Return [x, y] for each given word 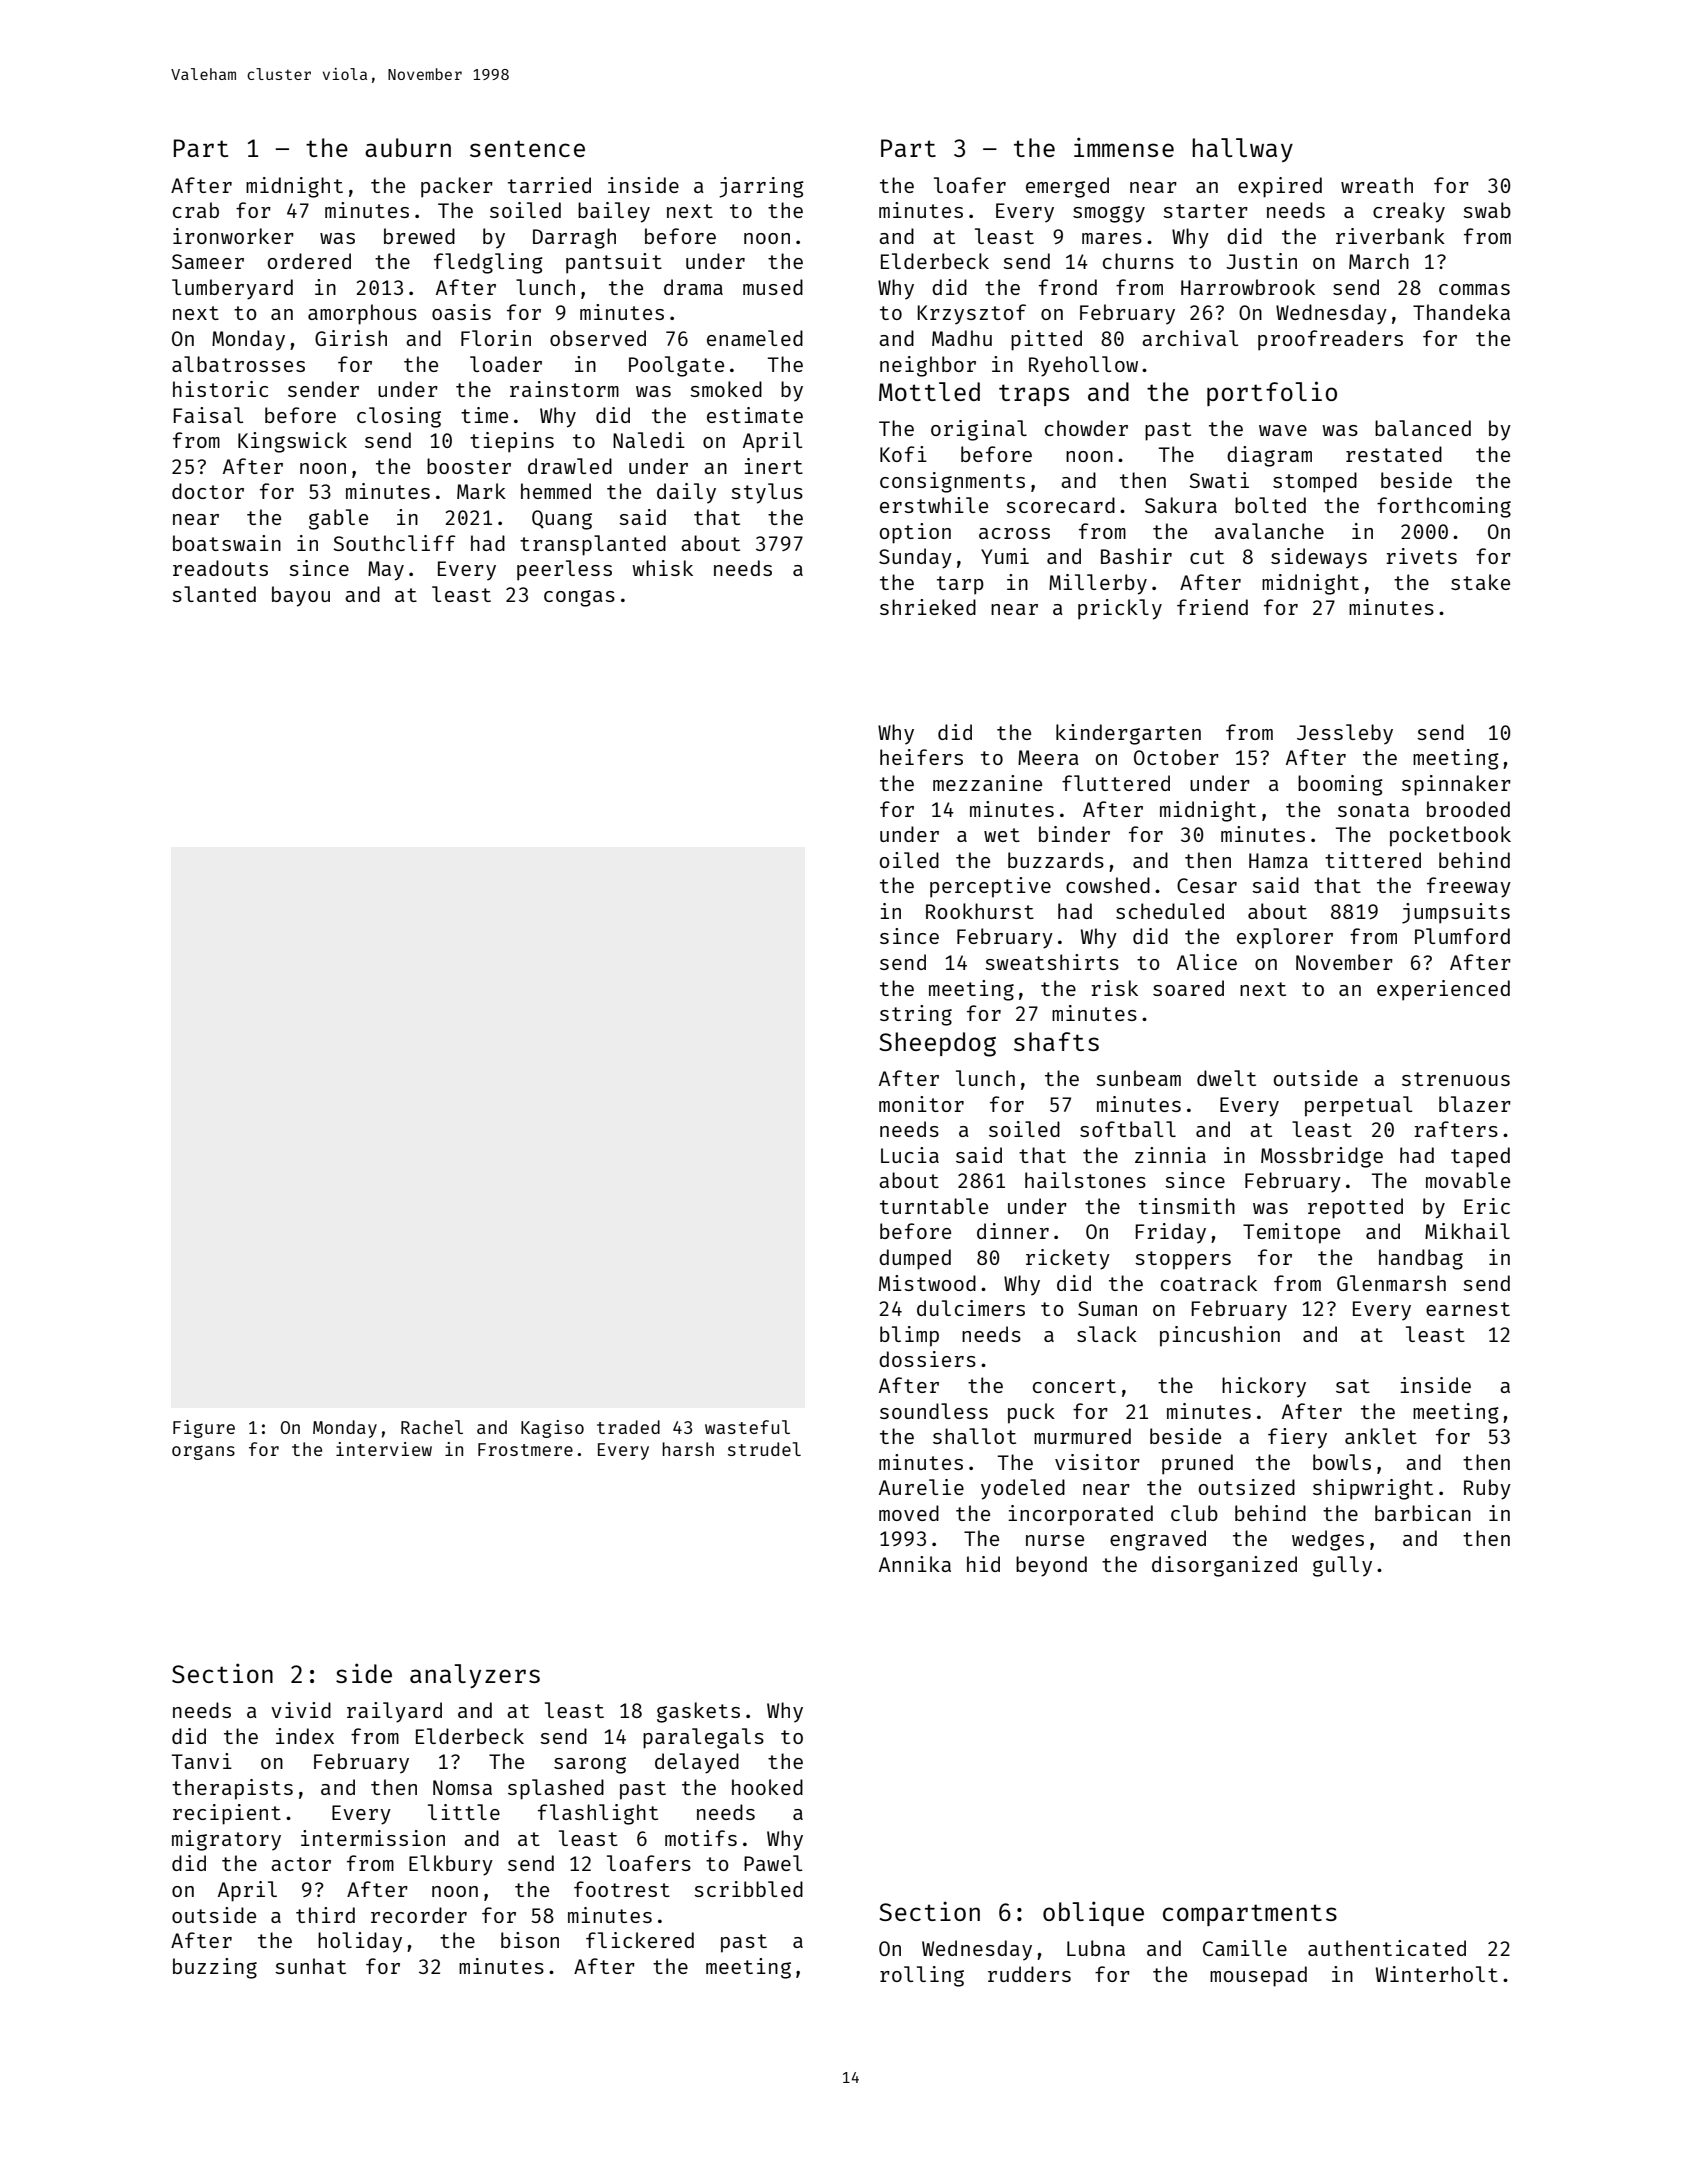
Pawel [773, 1863]
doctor [208, 491]
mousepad [1258, 1976]
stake [1480, 582]
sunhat [310, 1966]
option [915, 533]
